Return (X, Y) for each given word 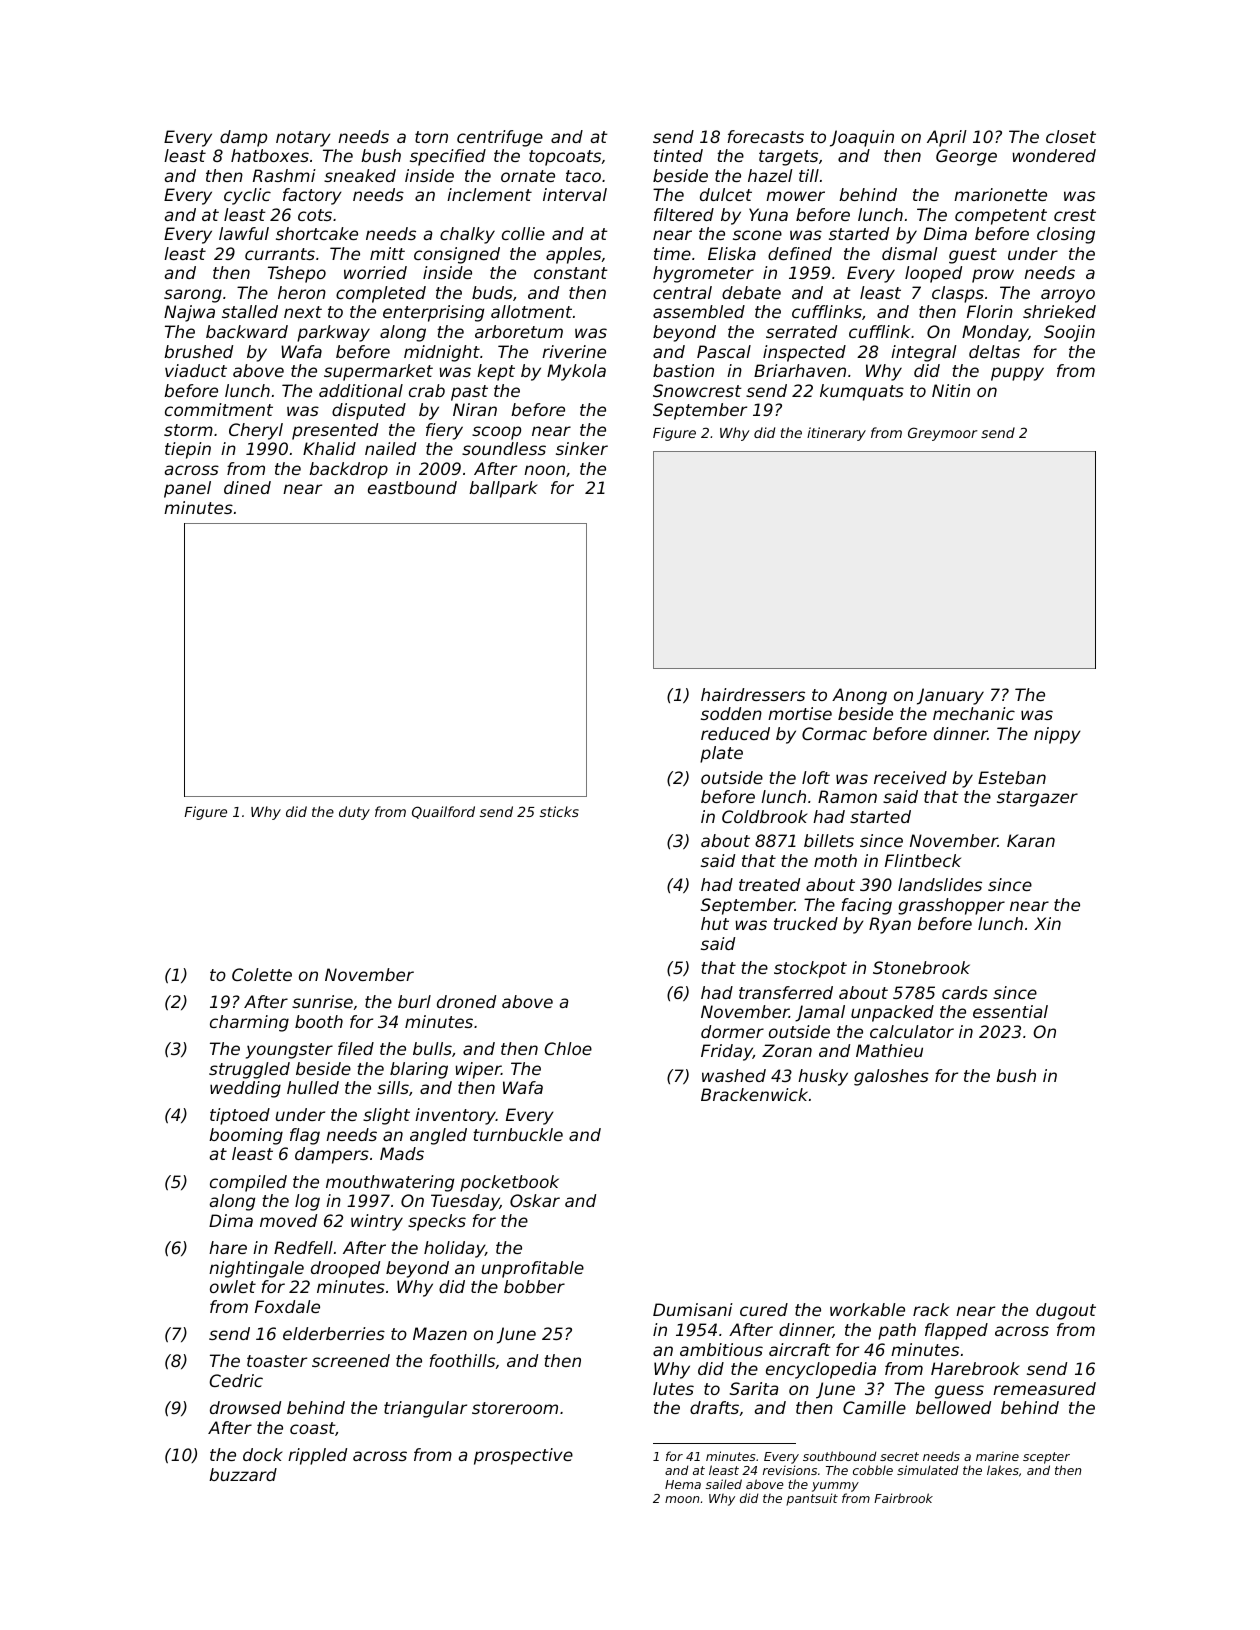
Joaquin (862, 138)
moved (288, 1220)
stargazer (1037, 799)
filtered (684, 214)
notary (303, 139)
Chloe (568, 1048)
